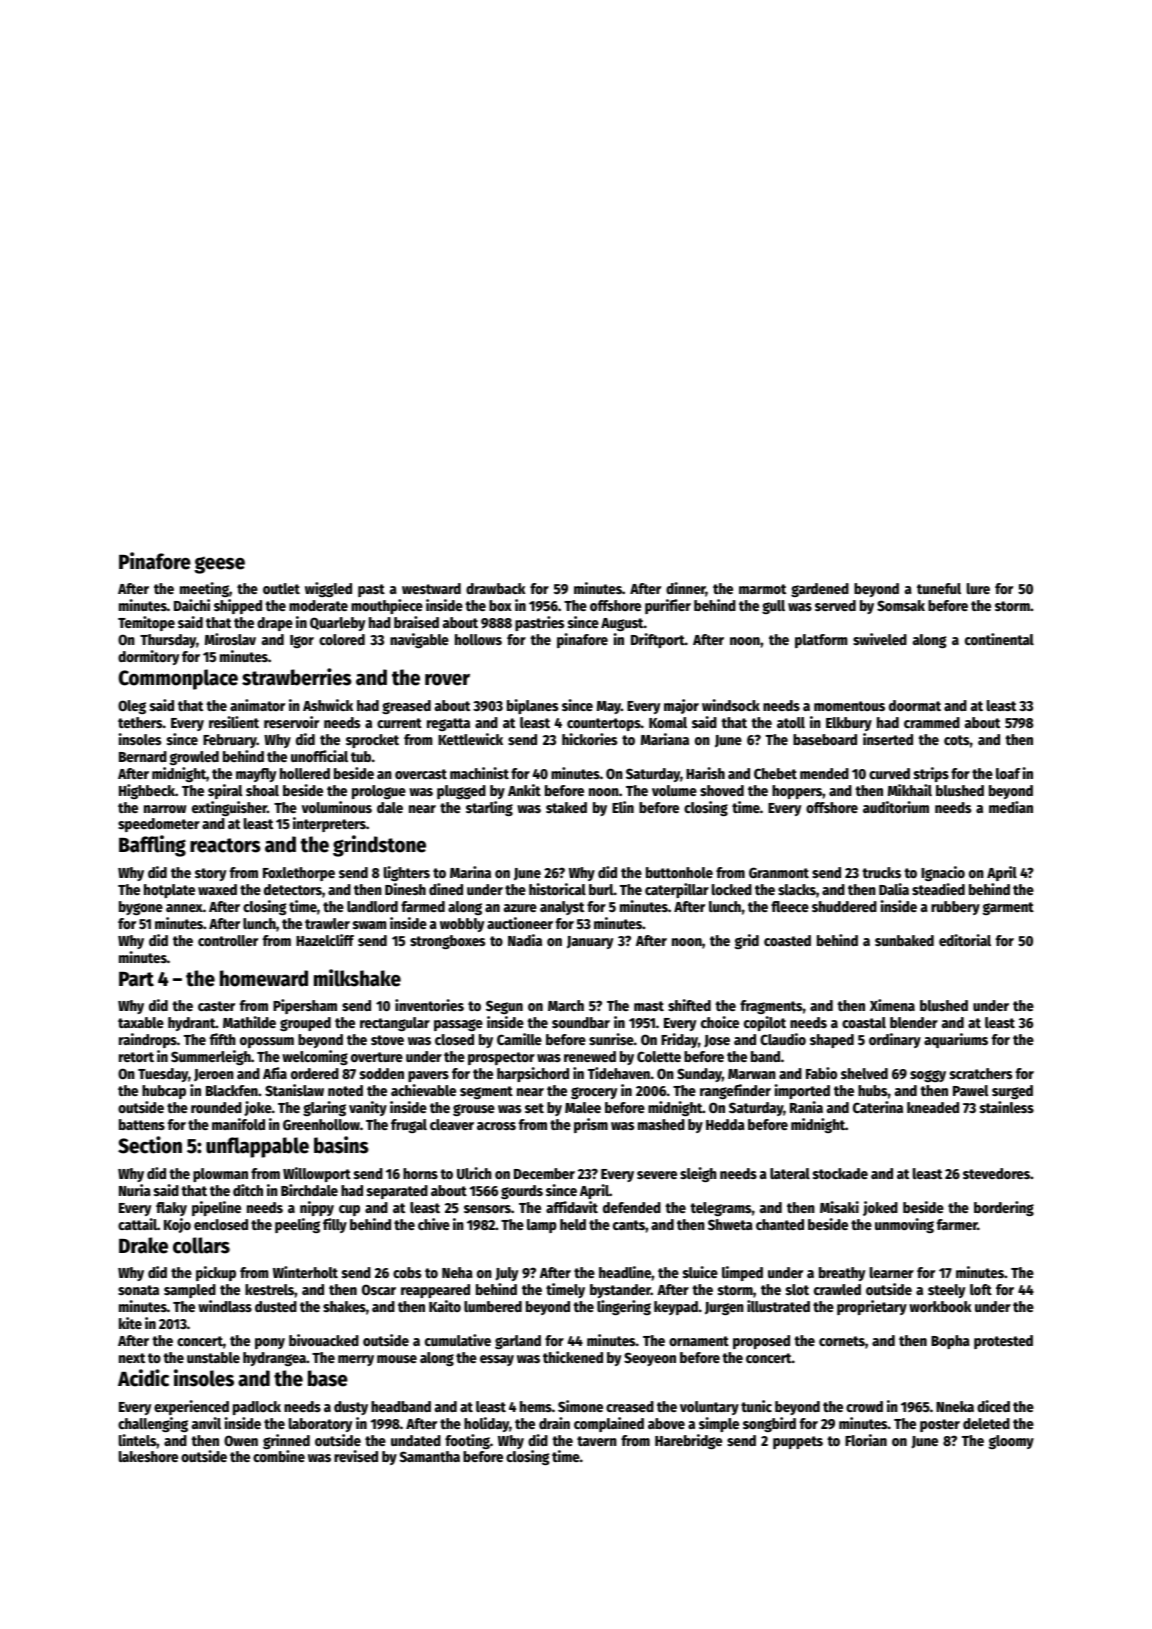 The width and height of the image is (1152, 1629). What do you see at coordinates (1004, 1208) in the image?
I see `bordering` at bounding box center [1004, 1208].
